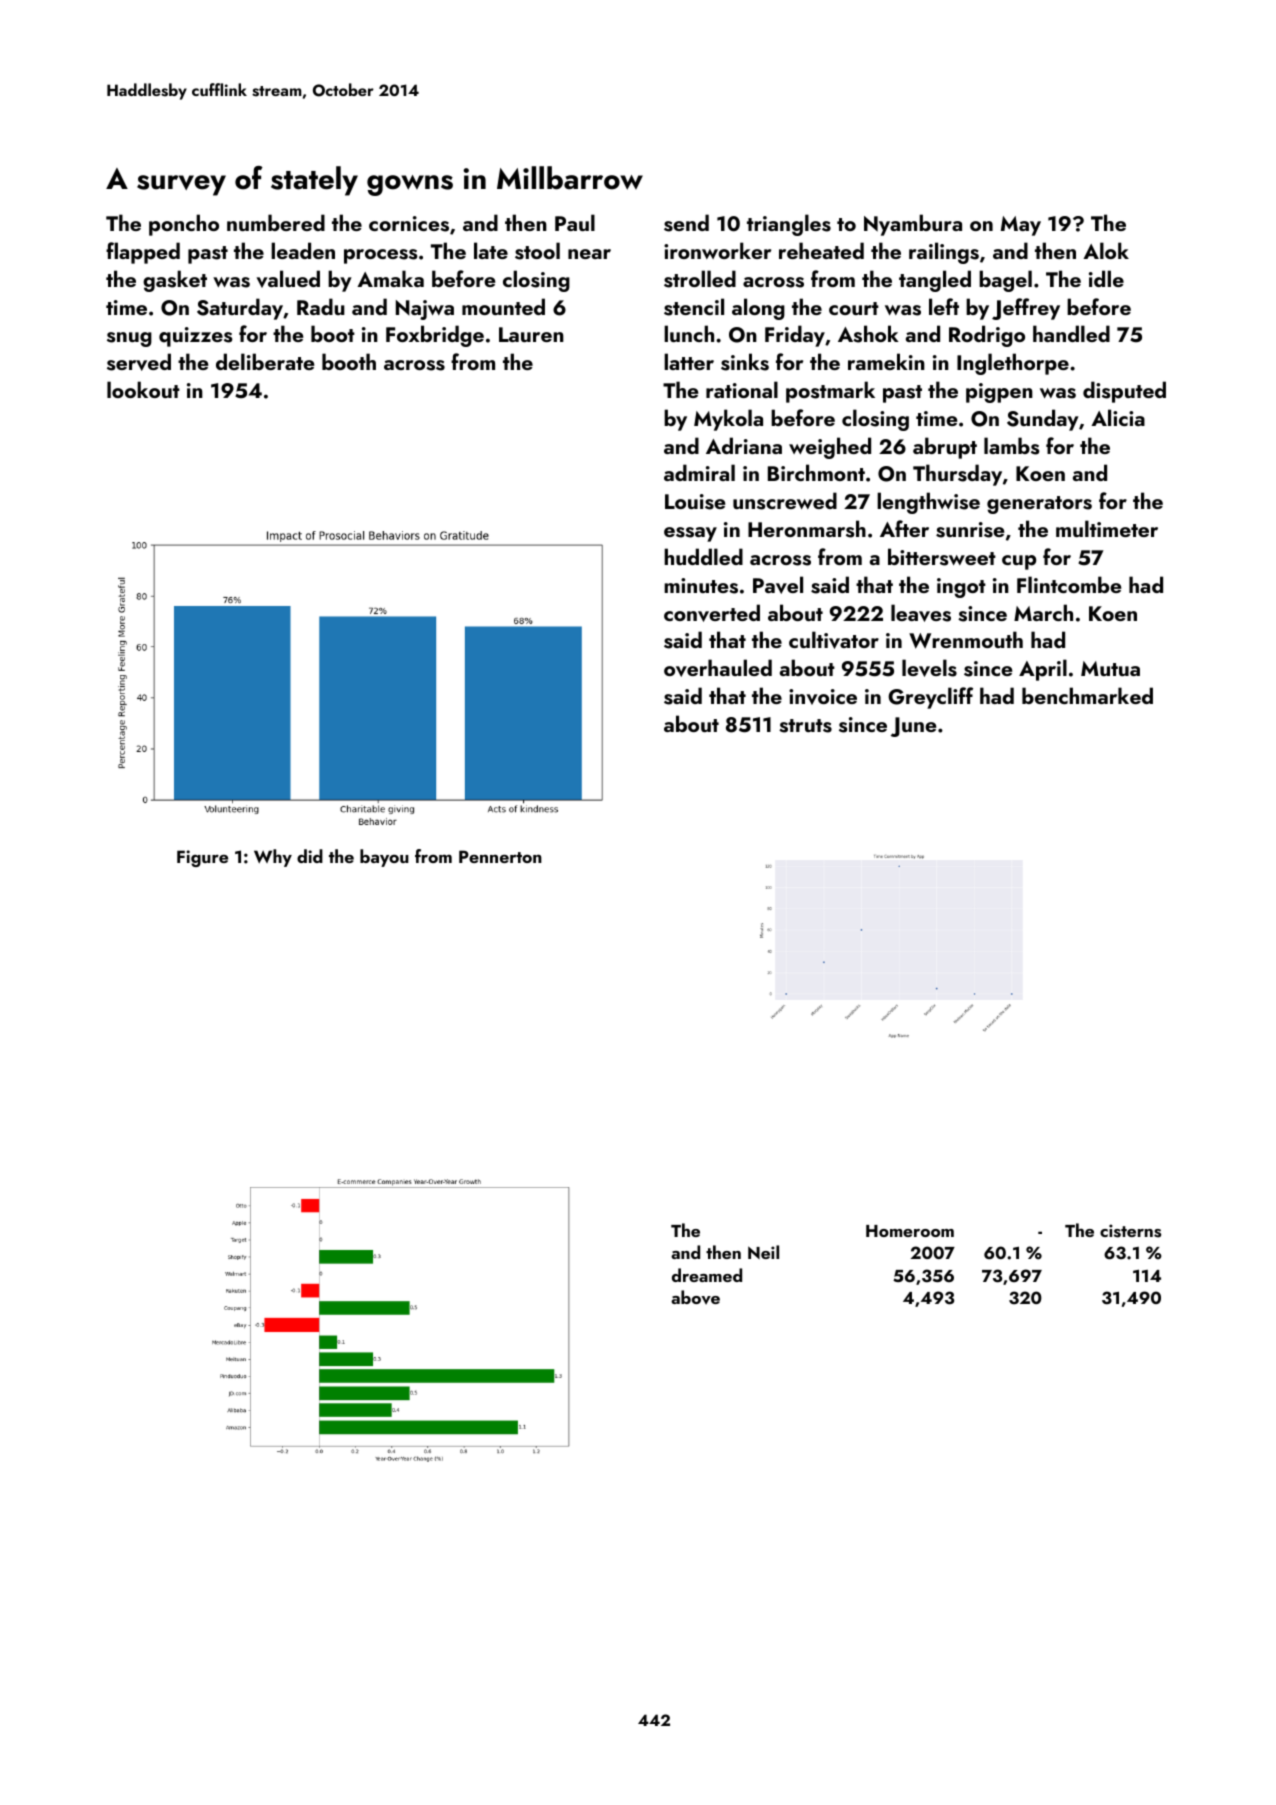 This image has width=1276, height=1805. What do you see at coordinates (1087, 695) in the image?
I see `benchmarked` at bounding box center [1087, 695].
